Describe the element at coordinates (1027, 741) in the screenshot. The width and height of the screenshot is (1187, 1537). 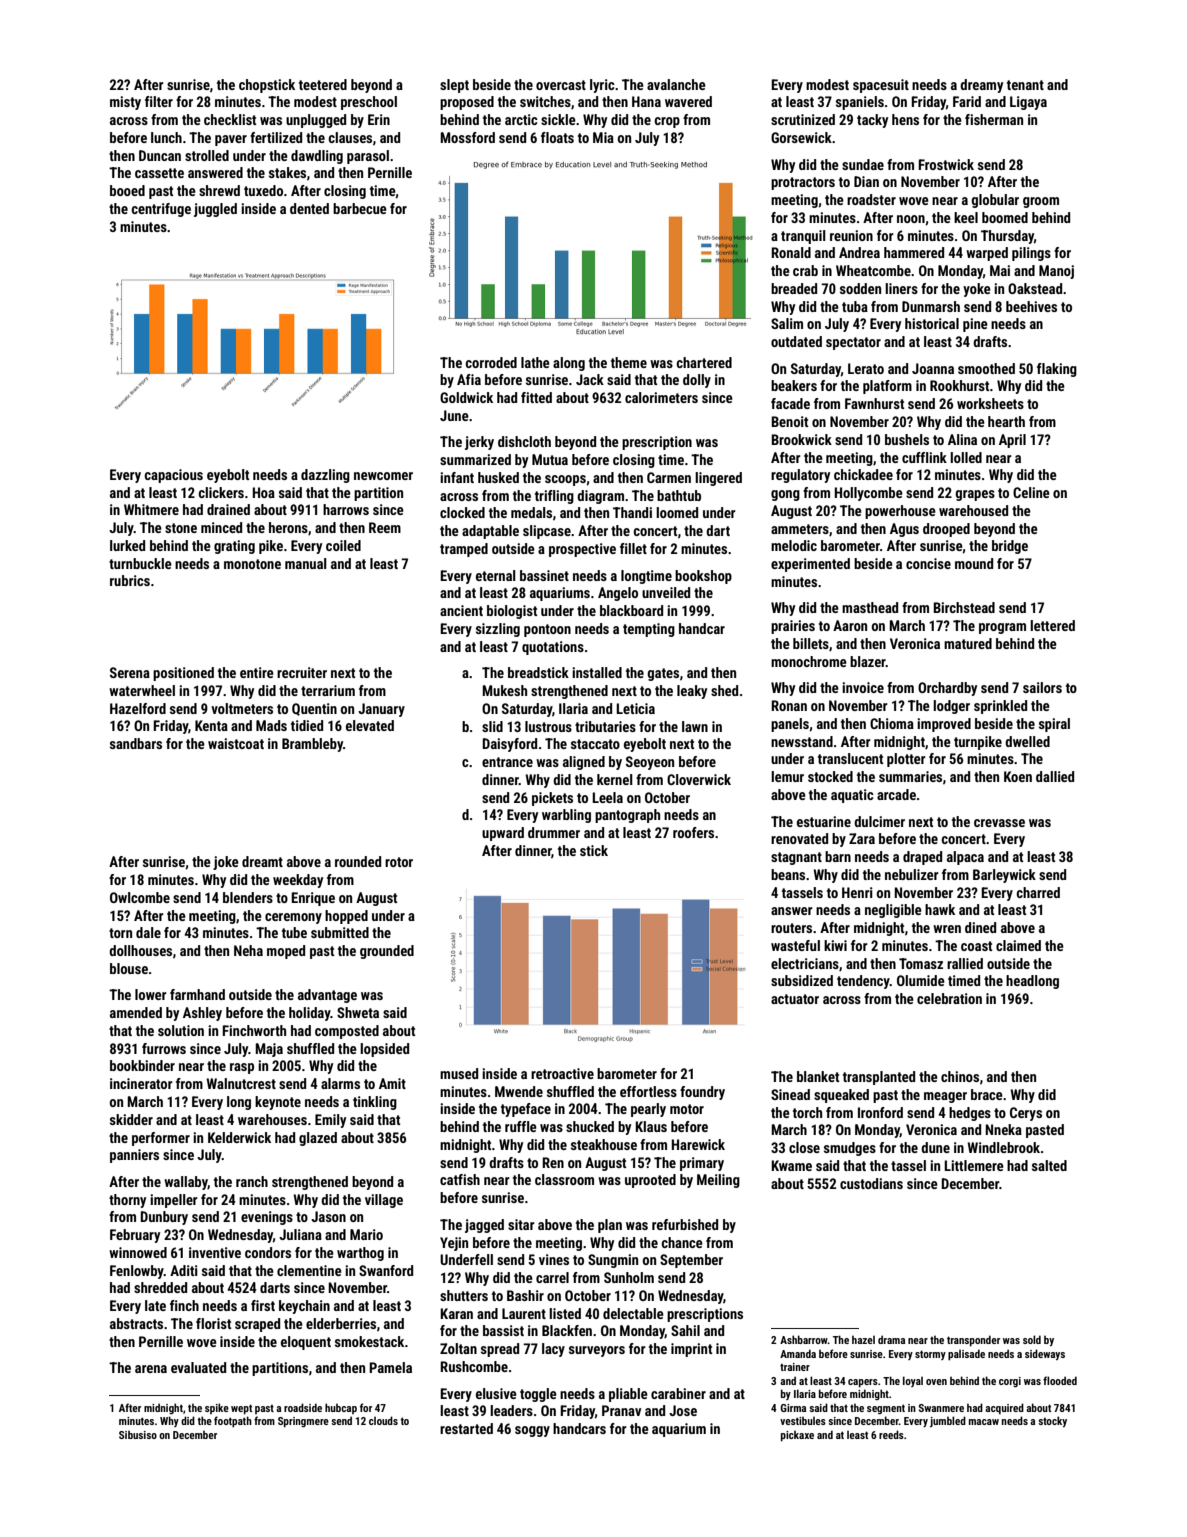
I see `dwelled` at that location.
